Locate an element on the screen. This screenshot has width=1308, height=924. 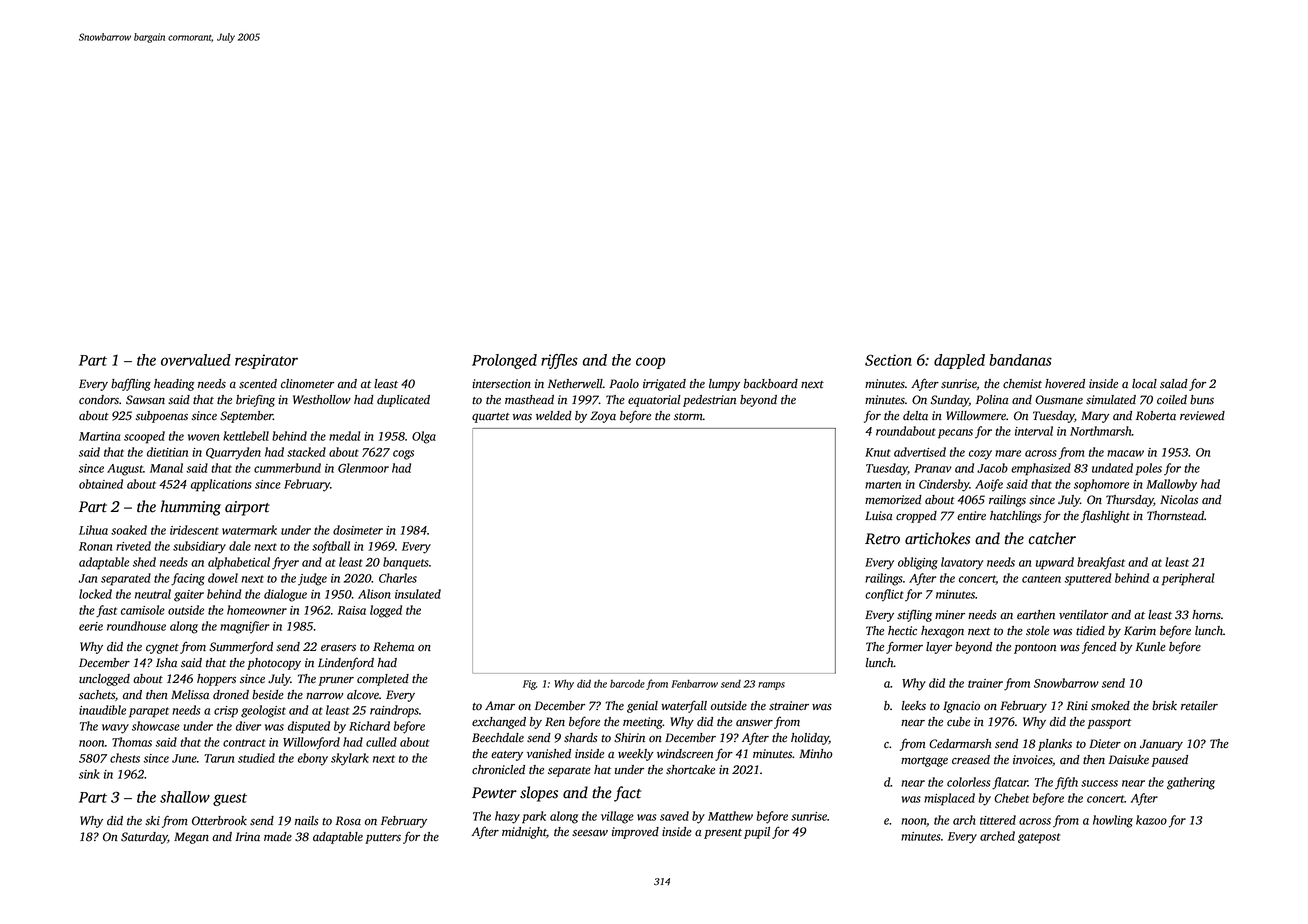
village is located at coordinates (617, 817).
